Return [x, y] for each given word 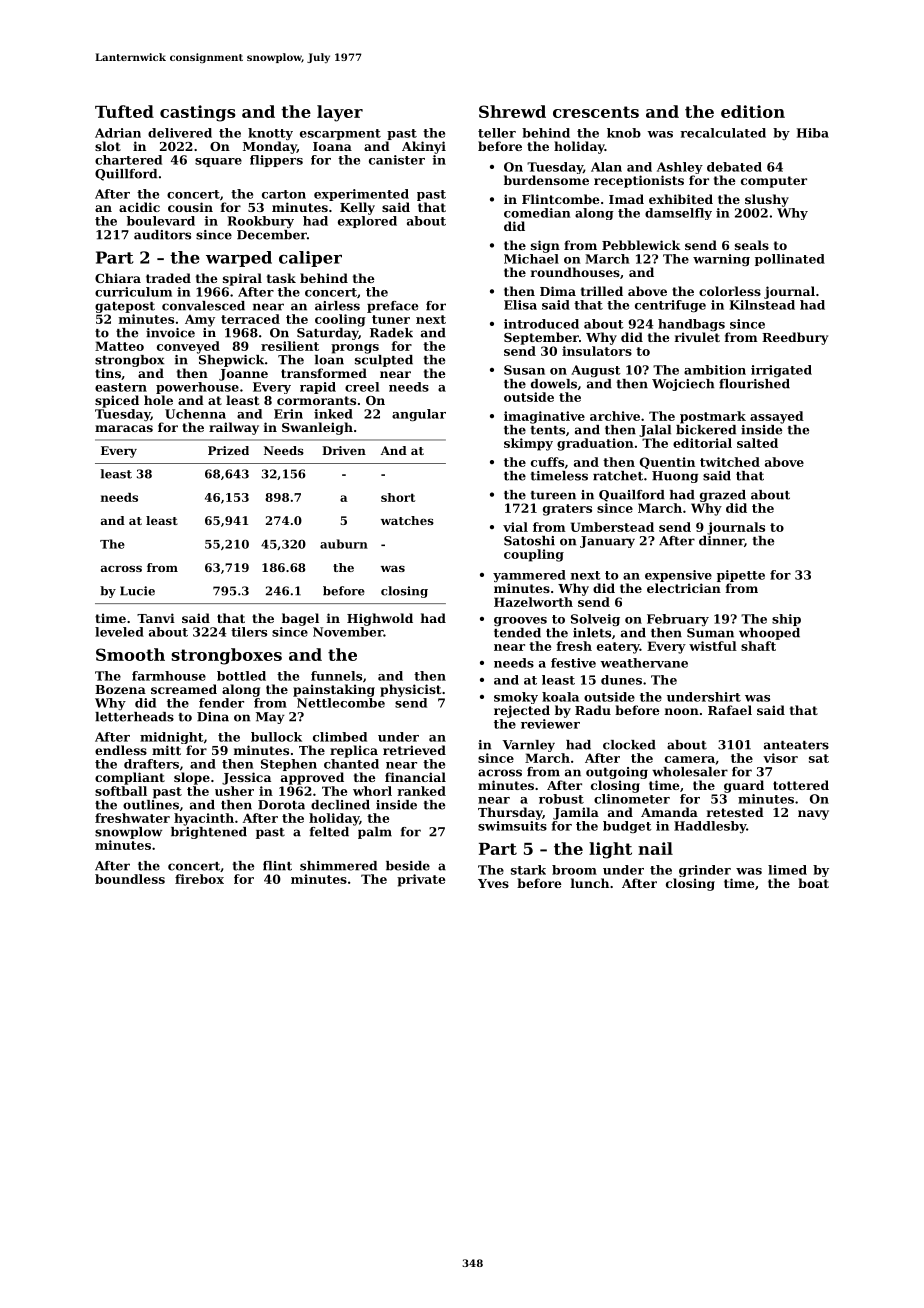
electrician [684, 588]
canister [397, 160]
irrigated [781, 371]
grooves [520, 621]
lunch [590, 883]
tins [108, 373]
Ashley [680, 168]
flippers [276, 161]
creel [362, 387]
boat [813, 883]
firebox [199, 879]
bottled [241, 676]
